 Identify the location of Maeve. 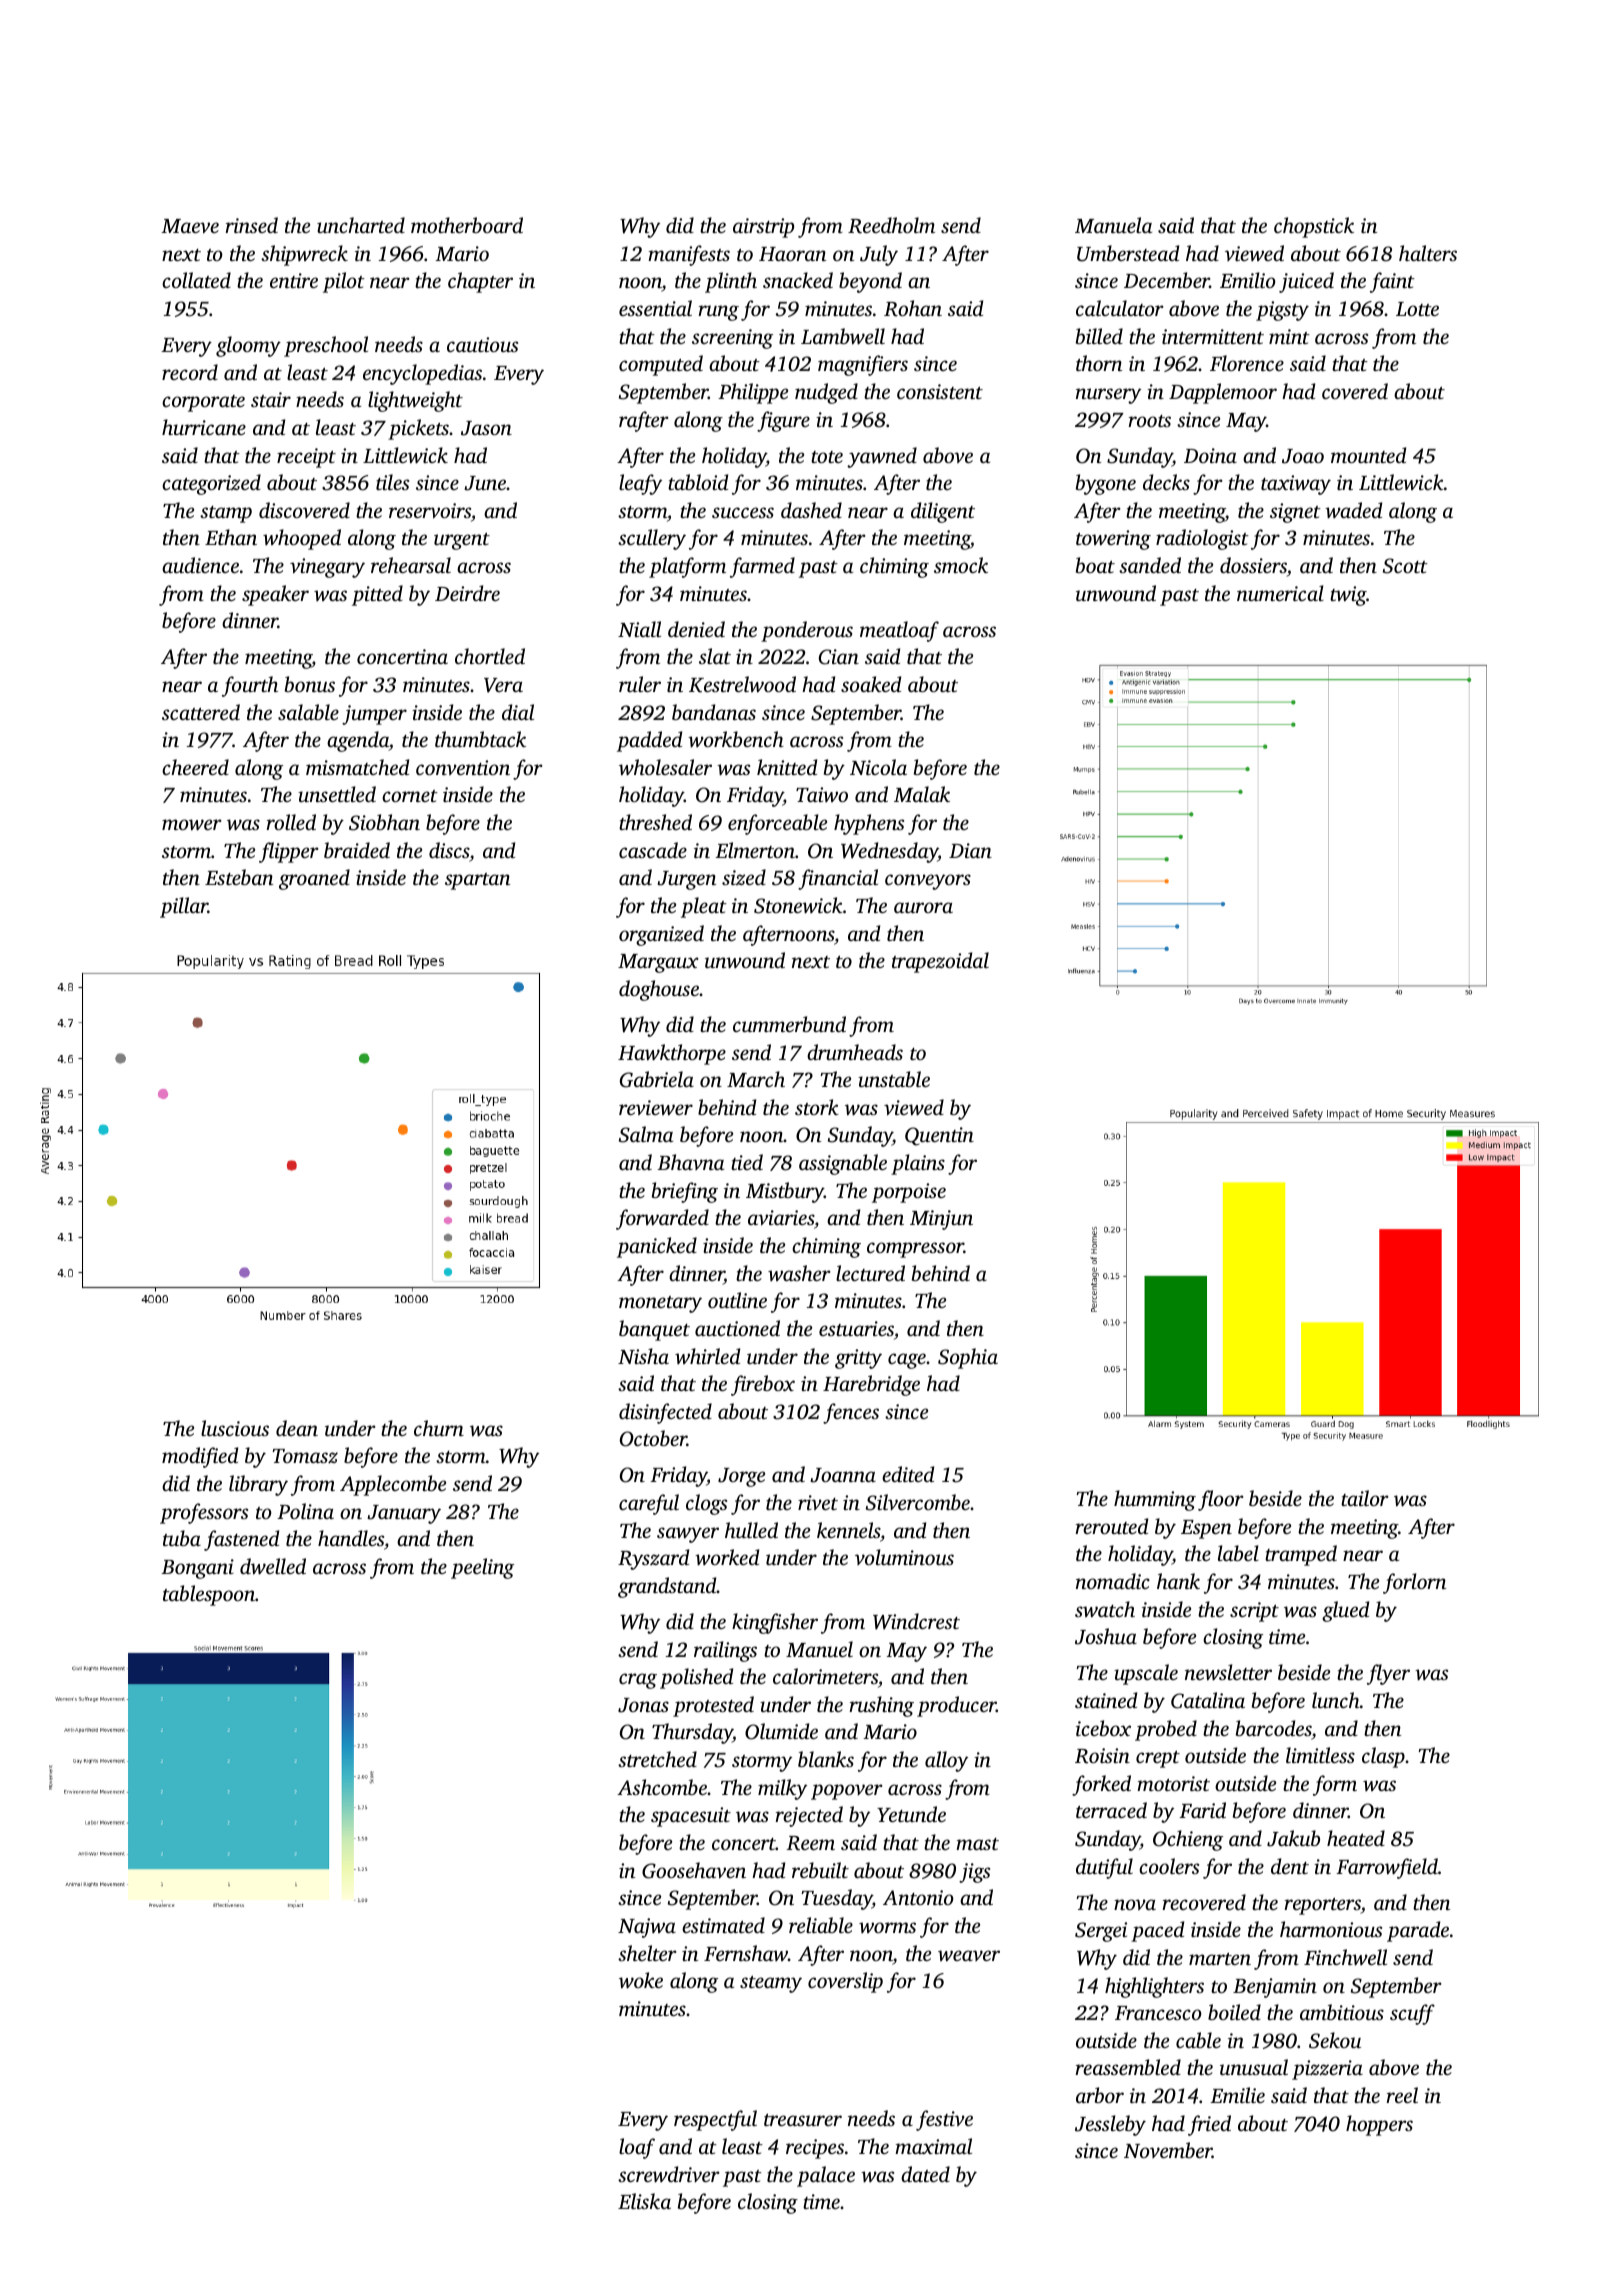
(190, 226).
